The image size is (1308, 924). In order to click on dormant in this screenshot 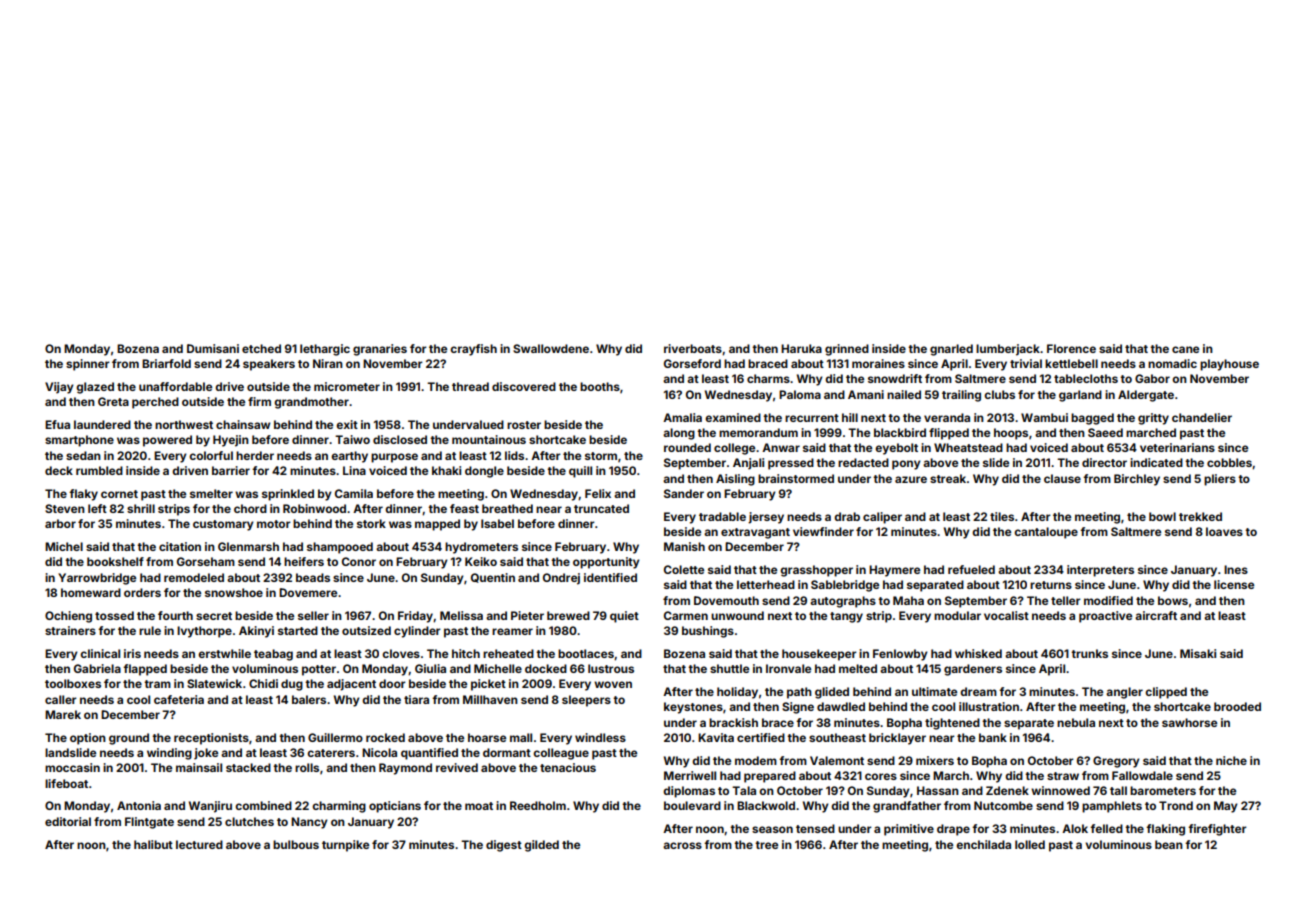, I will do `click(507, 752)`.
